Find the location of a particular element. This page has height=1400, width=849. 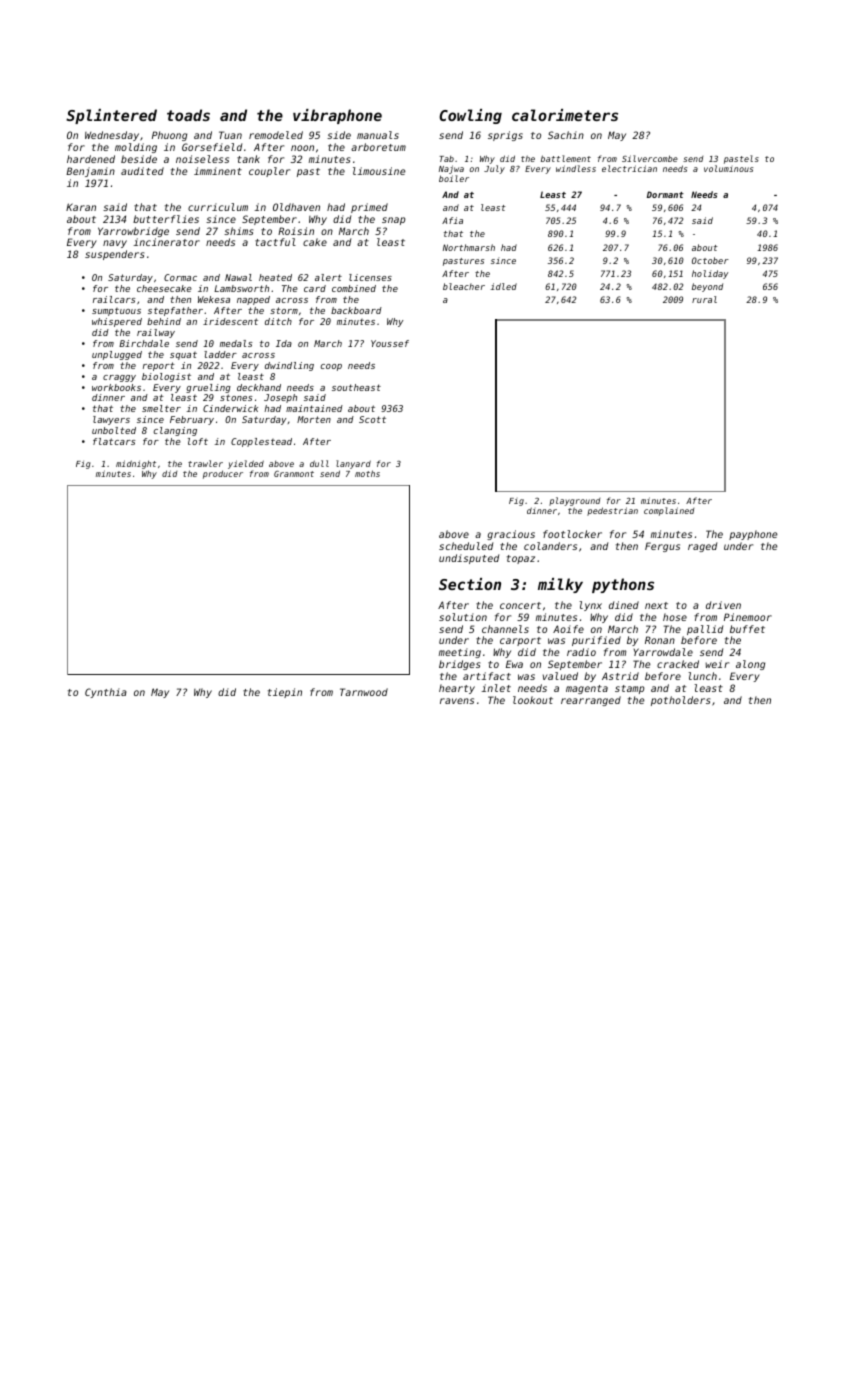

biologist is located at coordinates (166, 377).
